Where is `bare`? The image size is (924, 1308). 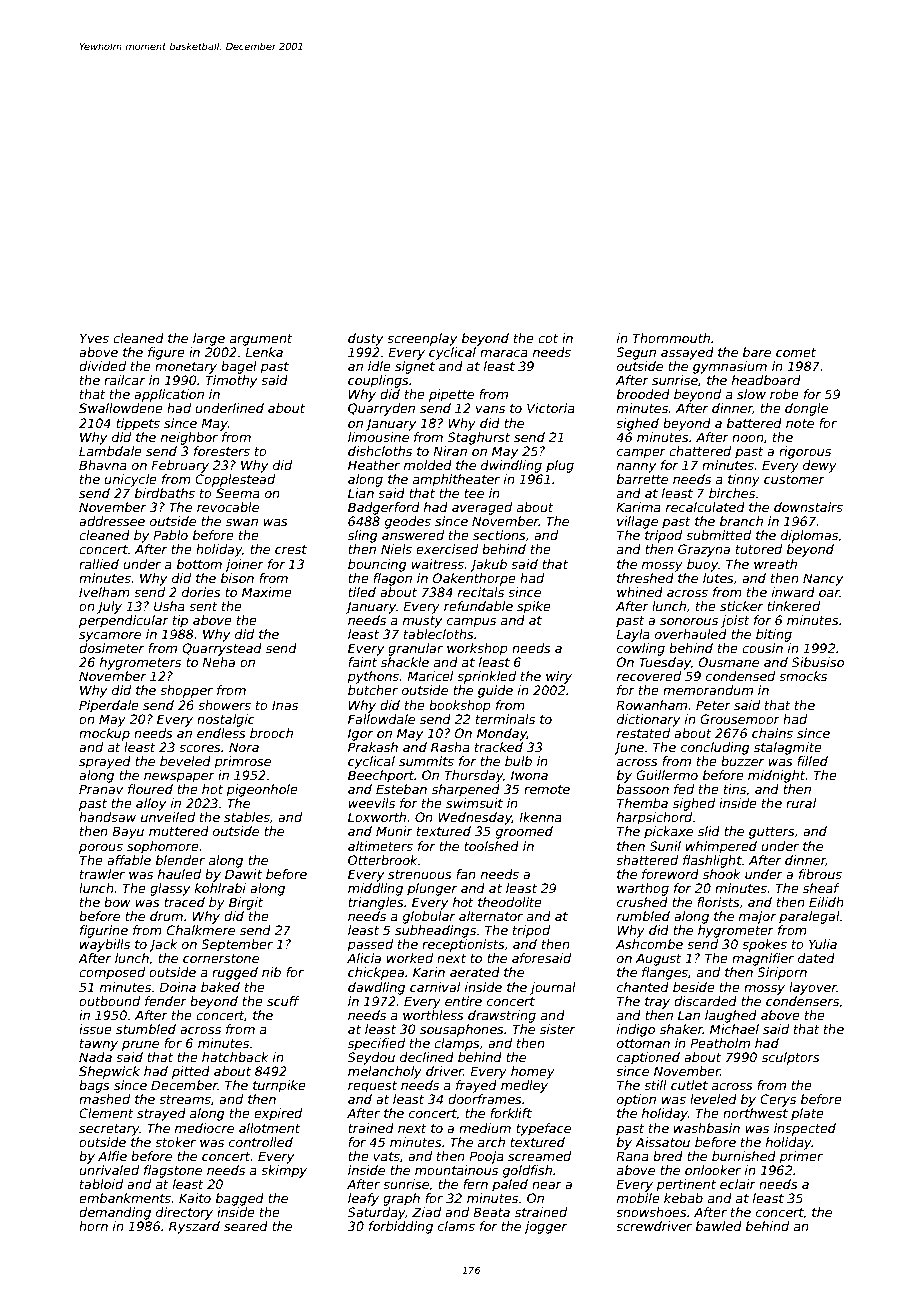
bare is located at coordinates (757, 352).
